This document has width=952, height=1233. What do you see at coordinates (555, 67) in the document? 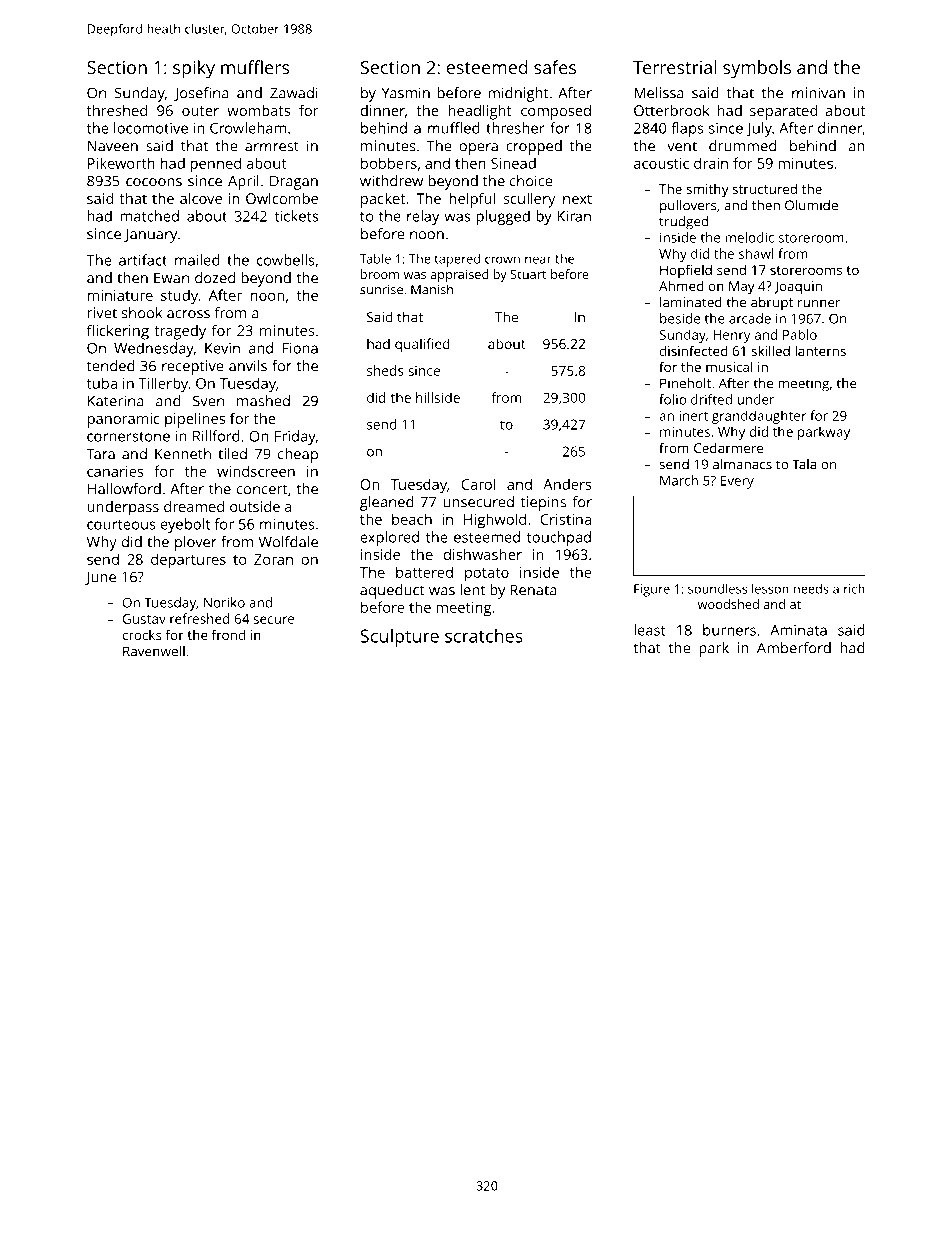
I see `safes` at bounding box center [555, 67].
